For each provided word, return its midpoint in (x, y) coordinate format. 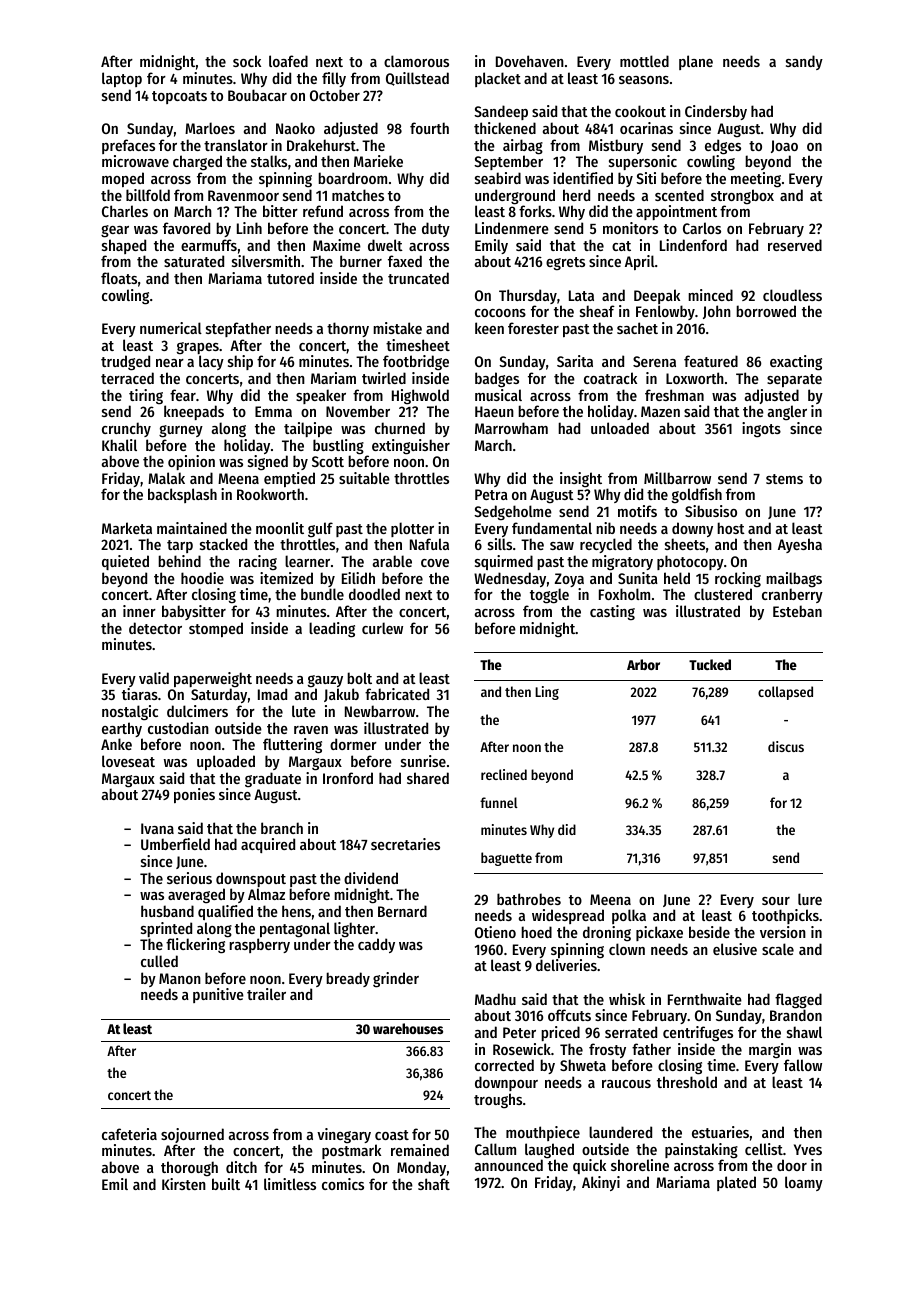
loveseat (128, 761)
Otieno (495, 932)
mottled (644, 61)
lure (810, 899)
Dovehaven (530, 61)
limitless (290, 1184)
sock (247, 61)
